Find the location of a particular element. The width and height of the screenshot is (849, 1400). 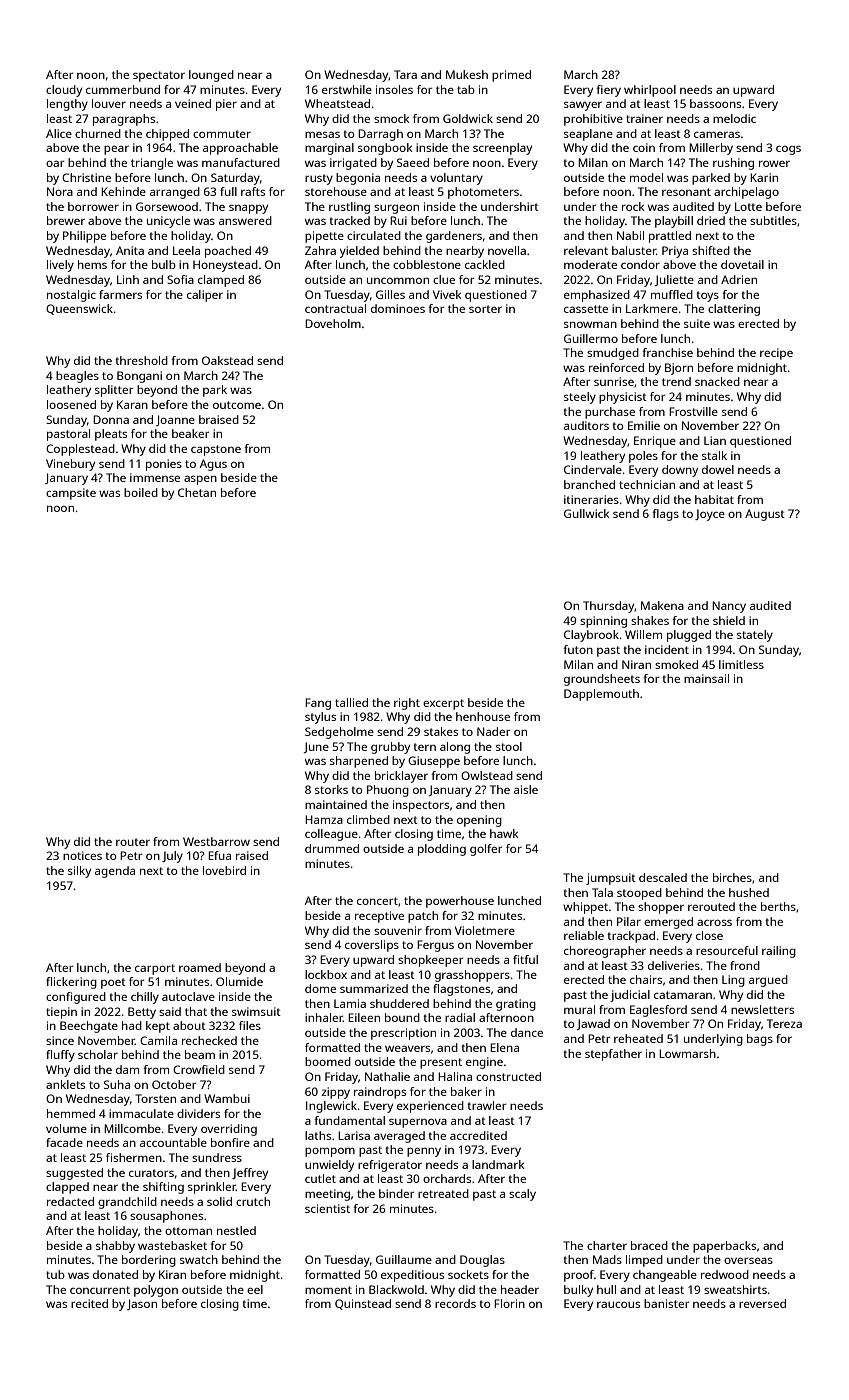

Makena is located at coordinates (662, 605).
